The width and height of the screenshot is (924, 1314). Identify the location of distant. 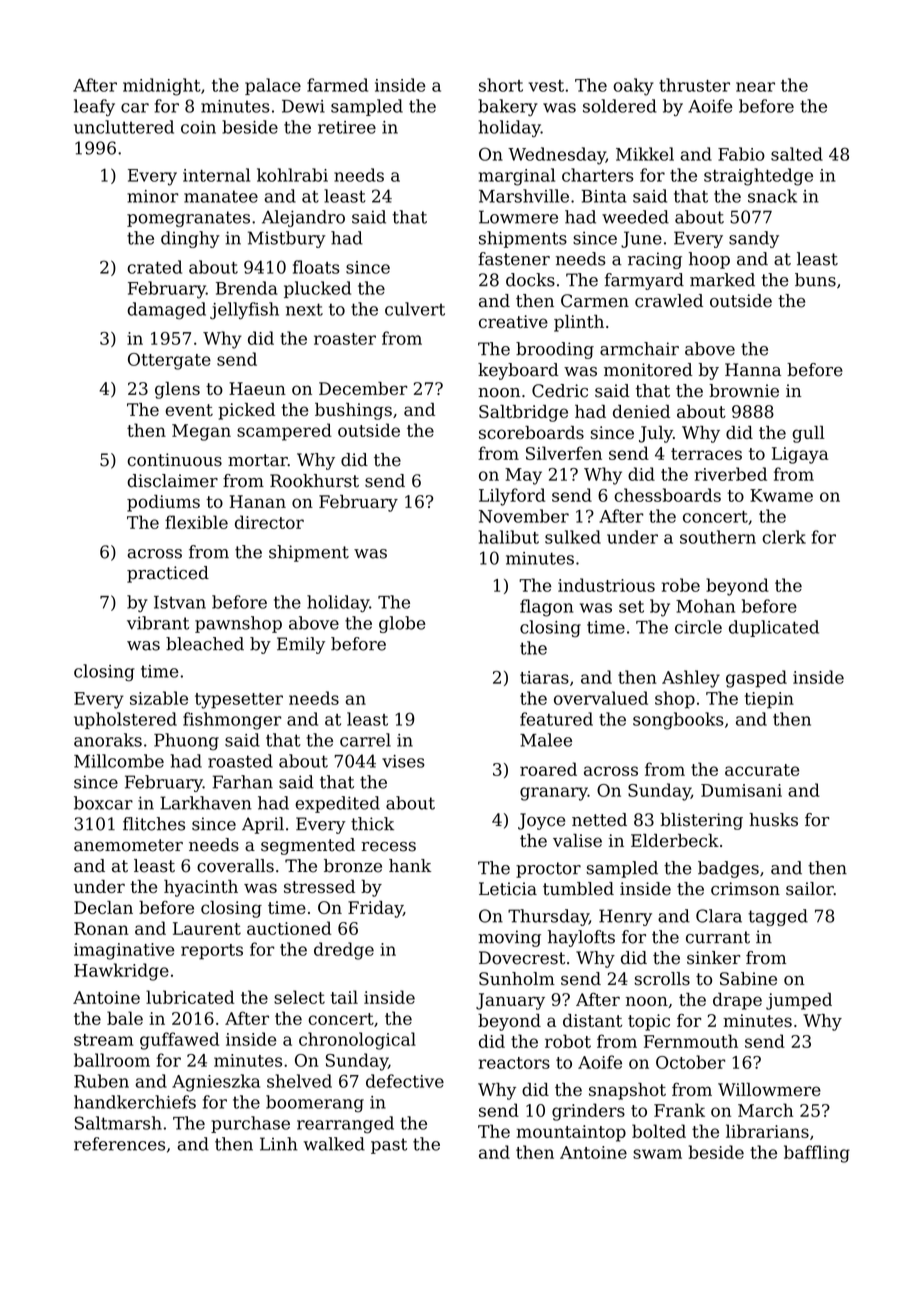
(592, 1020).
